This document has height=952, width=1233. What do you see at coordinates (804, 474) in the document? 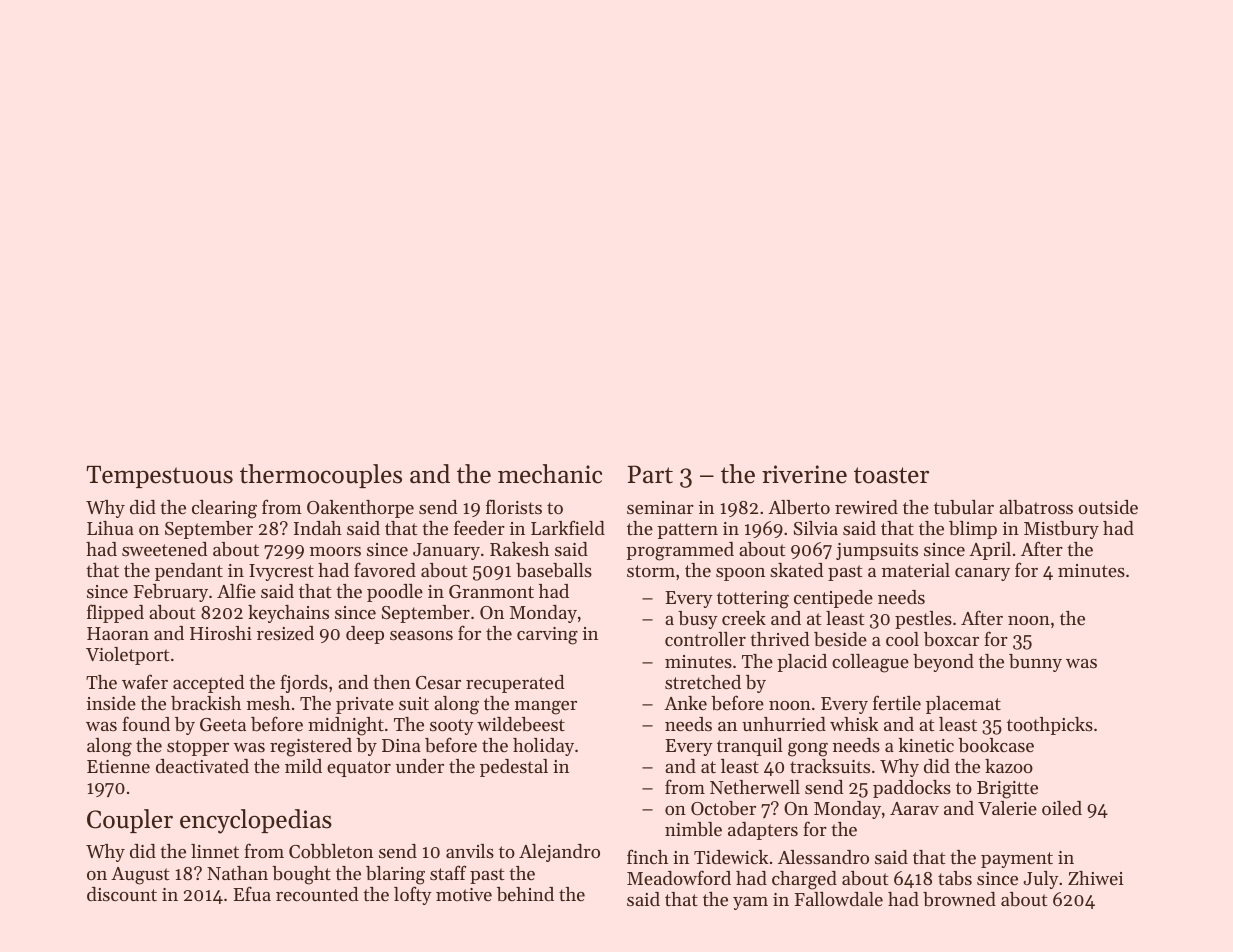
I see `riverine` at bounding box center [804, 474].
